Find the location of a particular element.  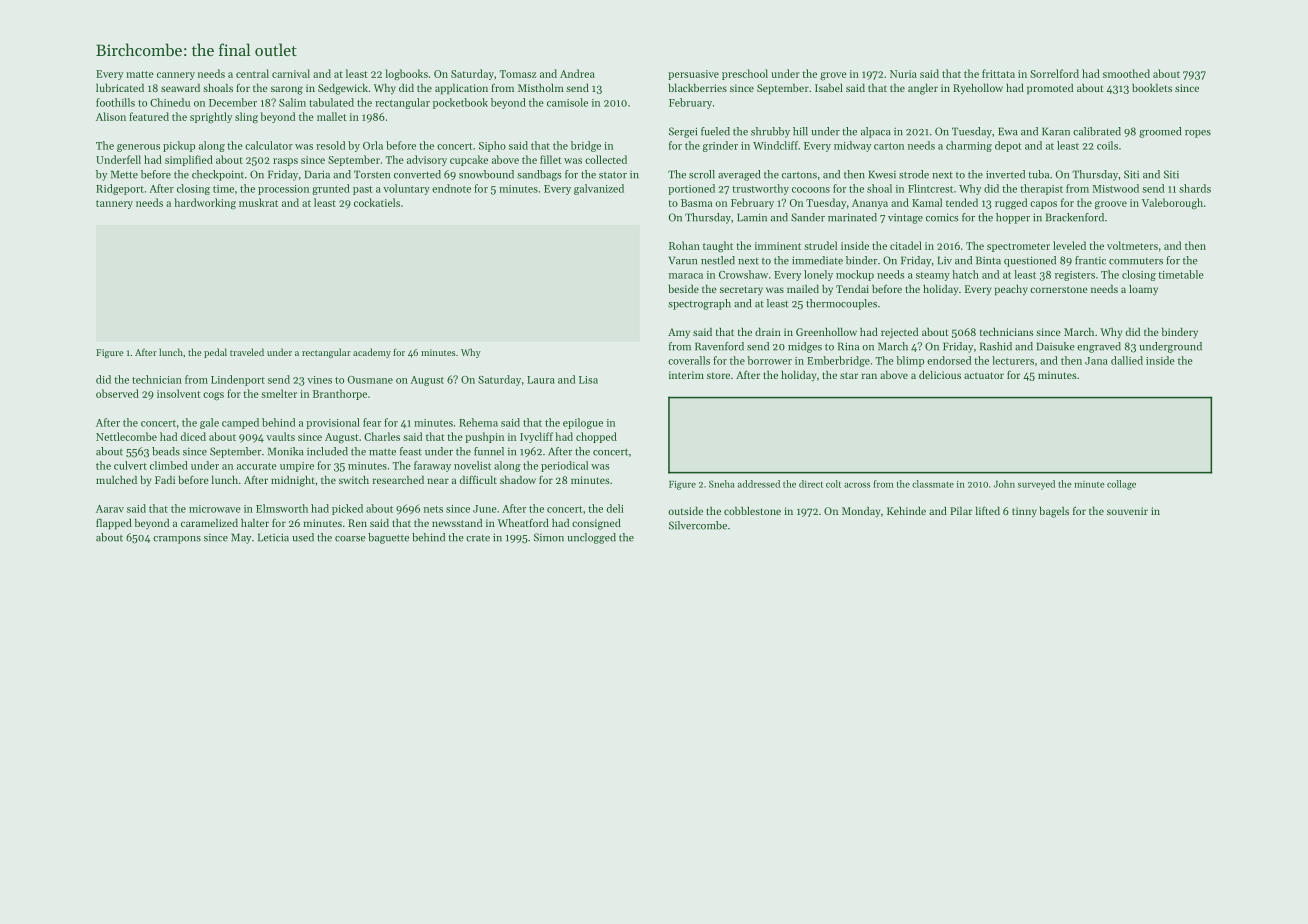

smoothed is located at coordinates (1126, 73).
